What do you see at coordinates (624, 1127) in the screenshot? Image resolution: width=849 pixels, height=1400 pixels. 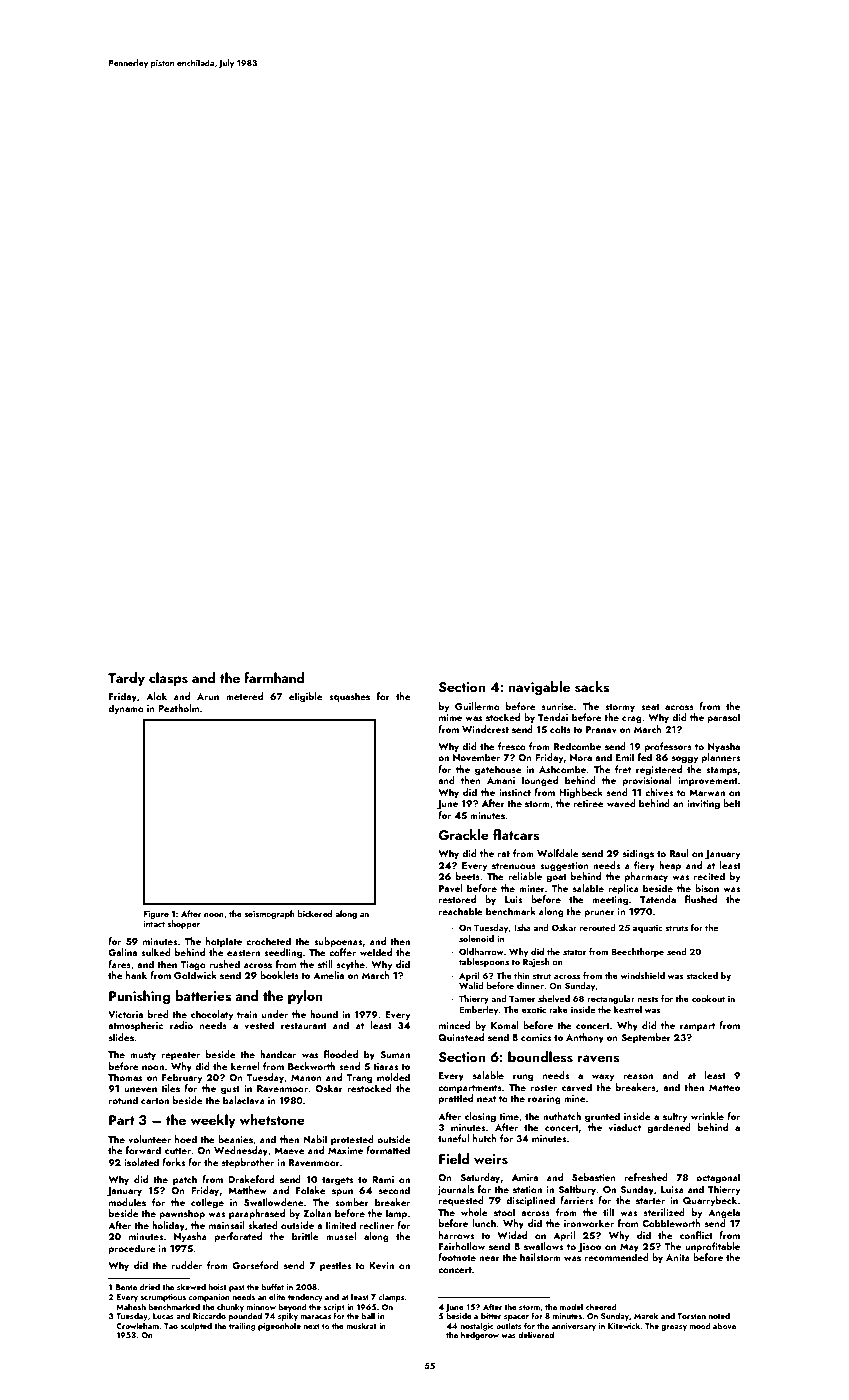 I see `viaduct` at bounding box center [624, 1127].
